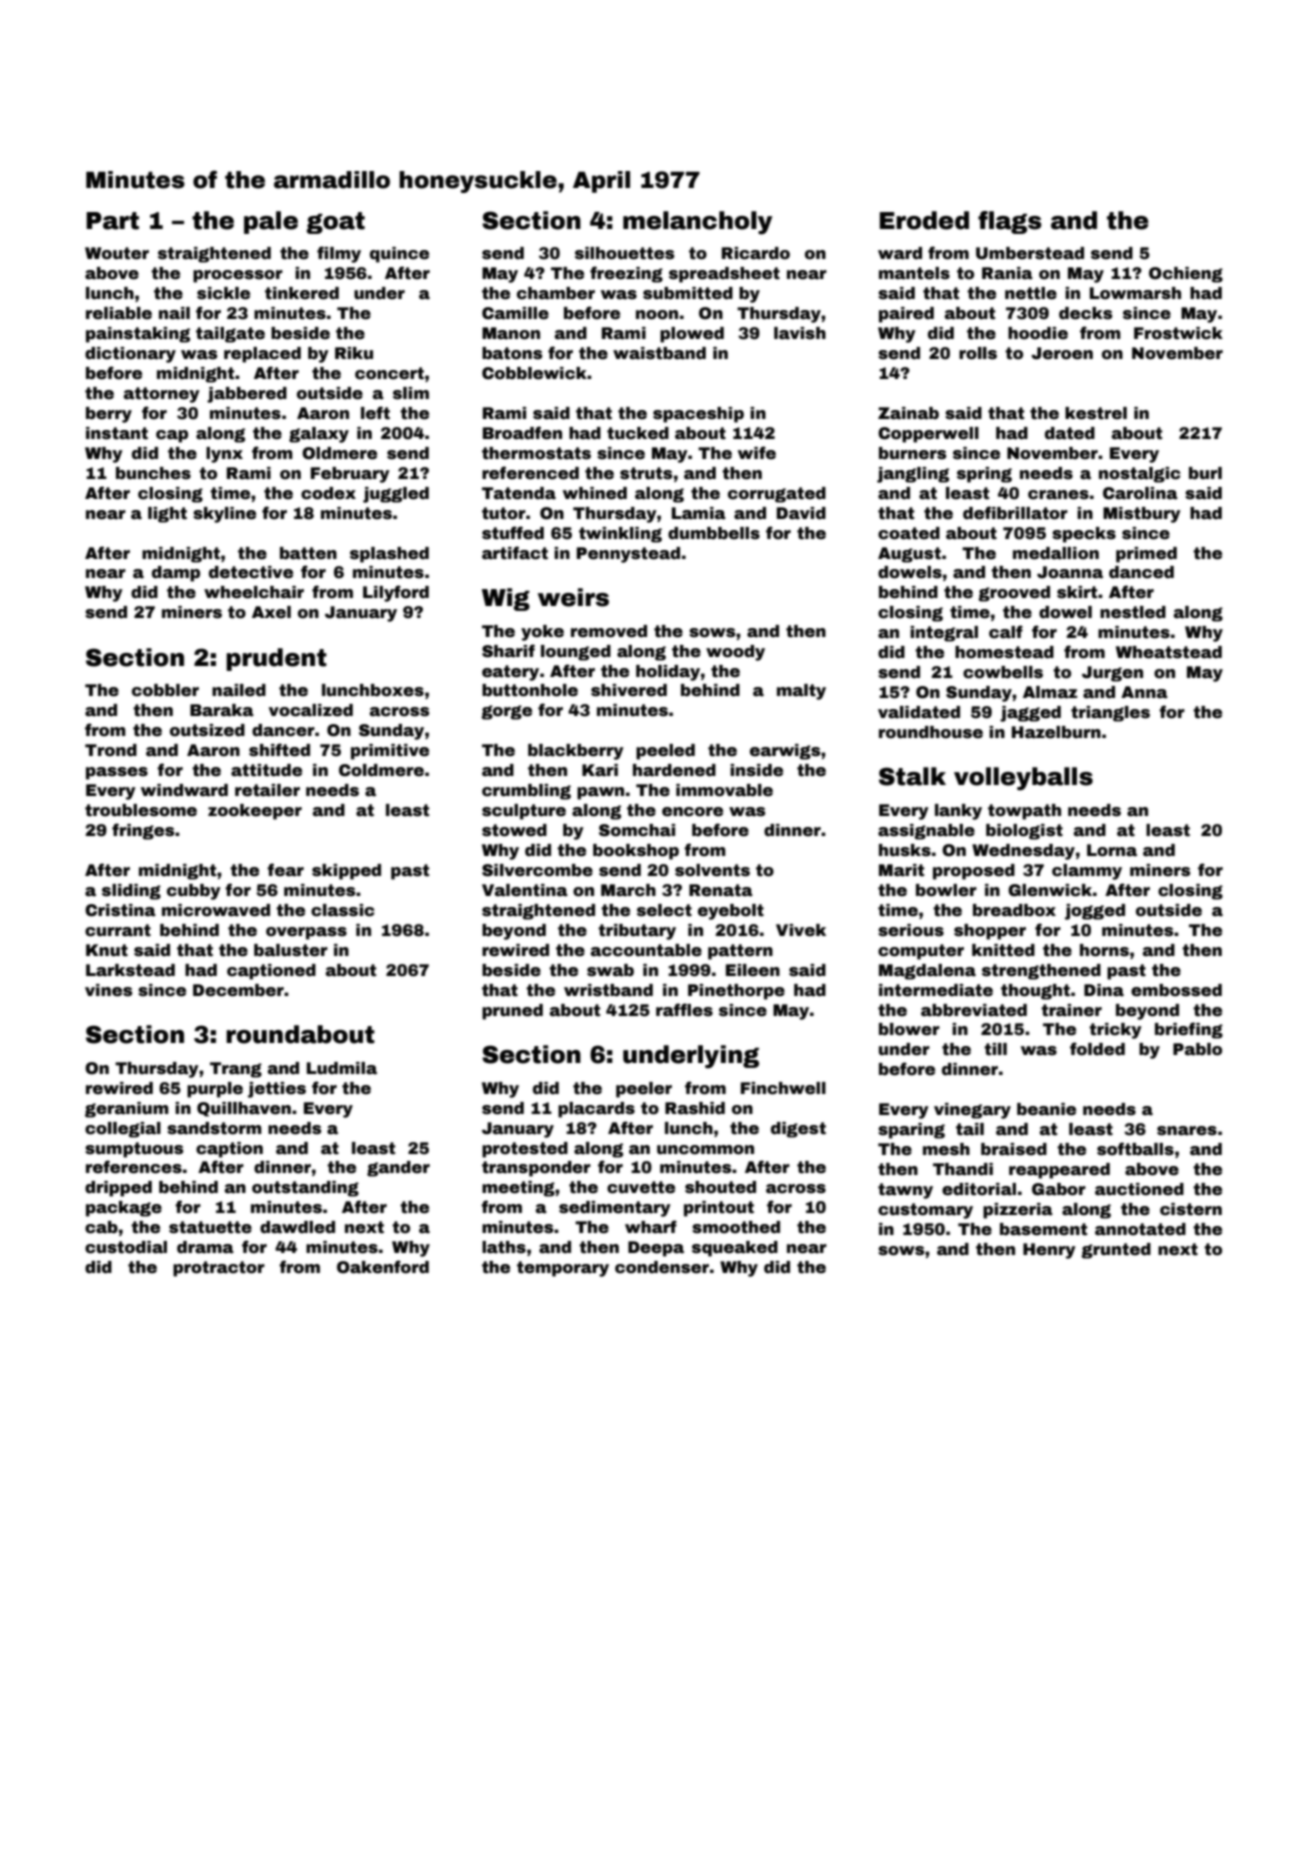 This screenshot has width=1308, height=1850. Describe the element at coordinates (123, 1130) in the screenshot. I see `collegial` at that location.
